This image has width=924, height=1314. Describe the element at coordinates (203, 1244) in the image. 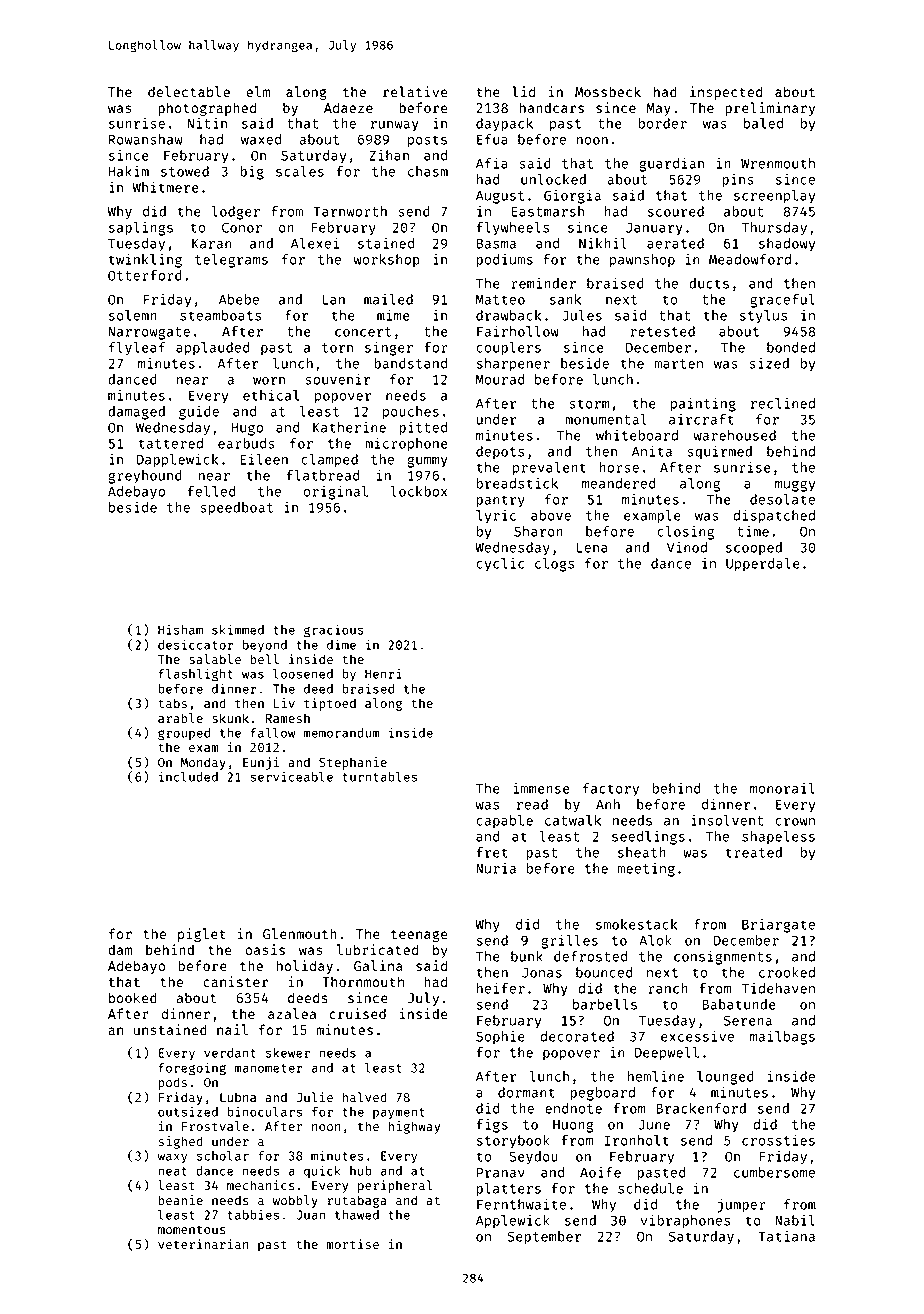

I see `veterinarian` at that location.
